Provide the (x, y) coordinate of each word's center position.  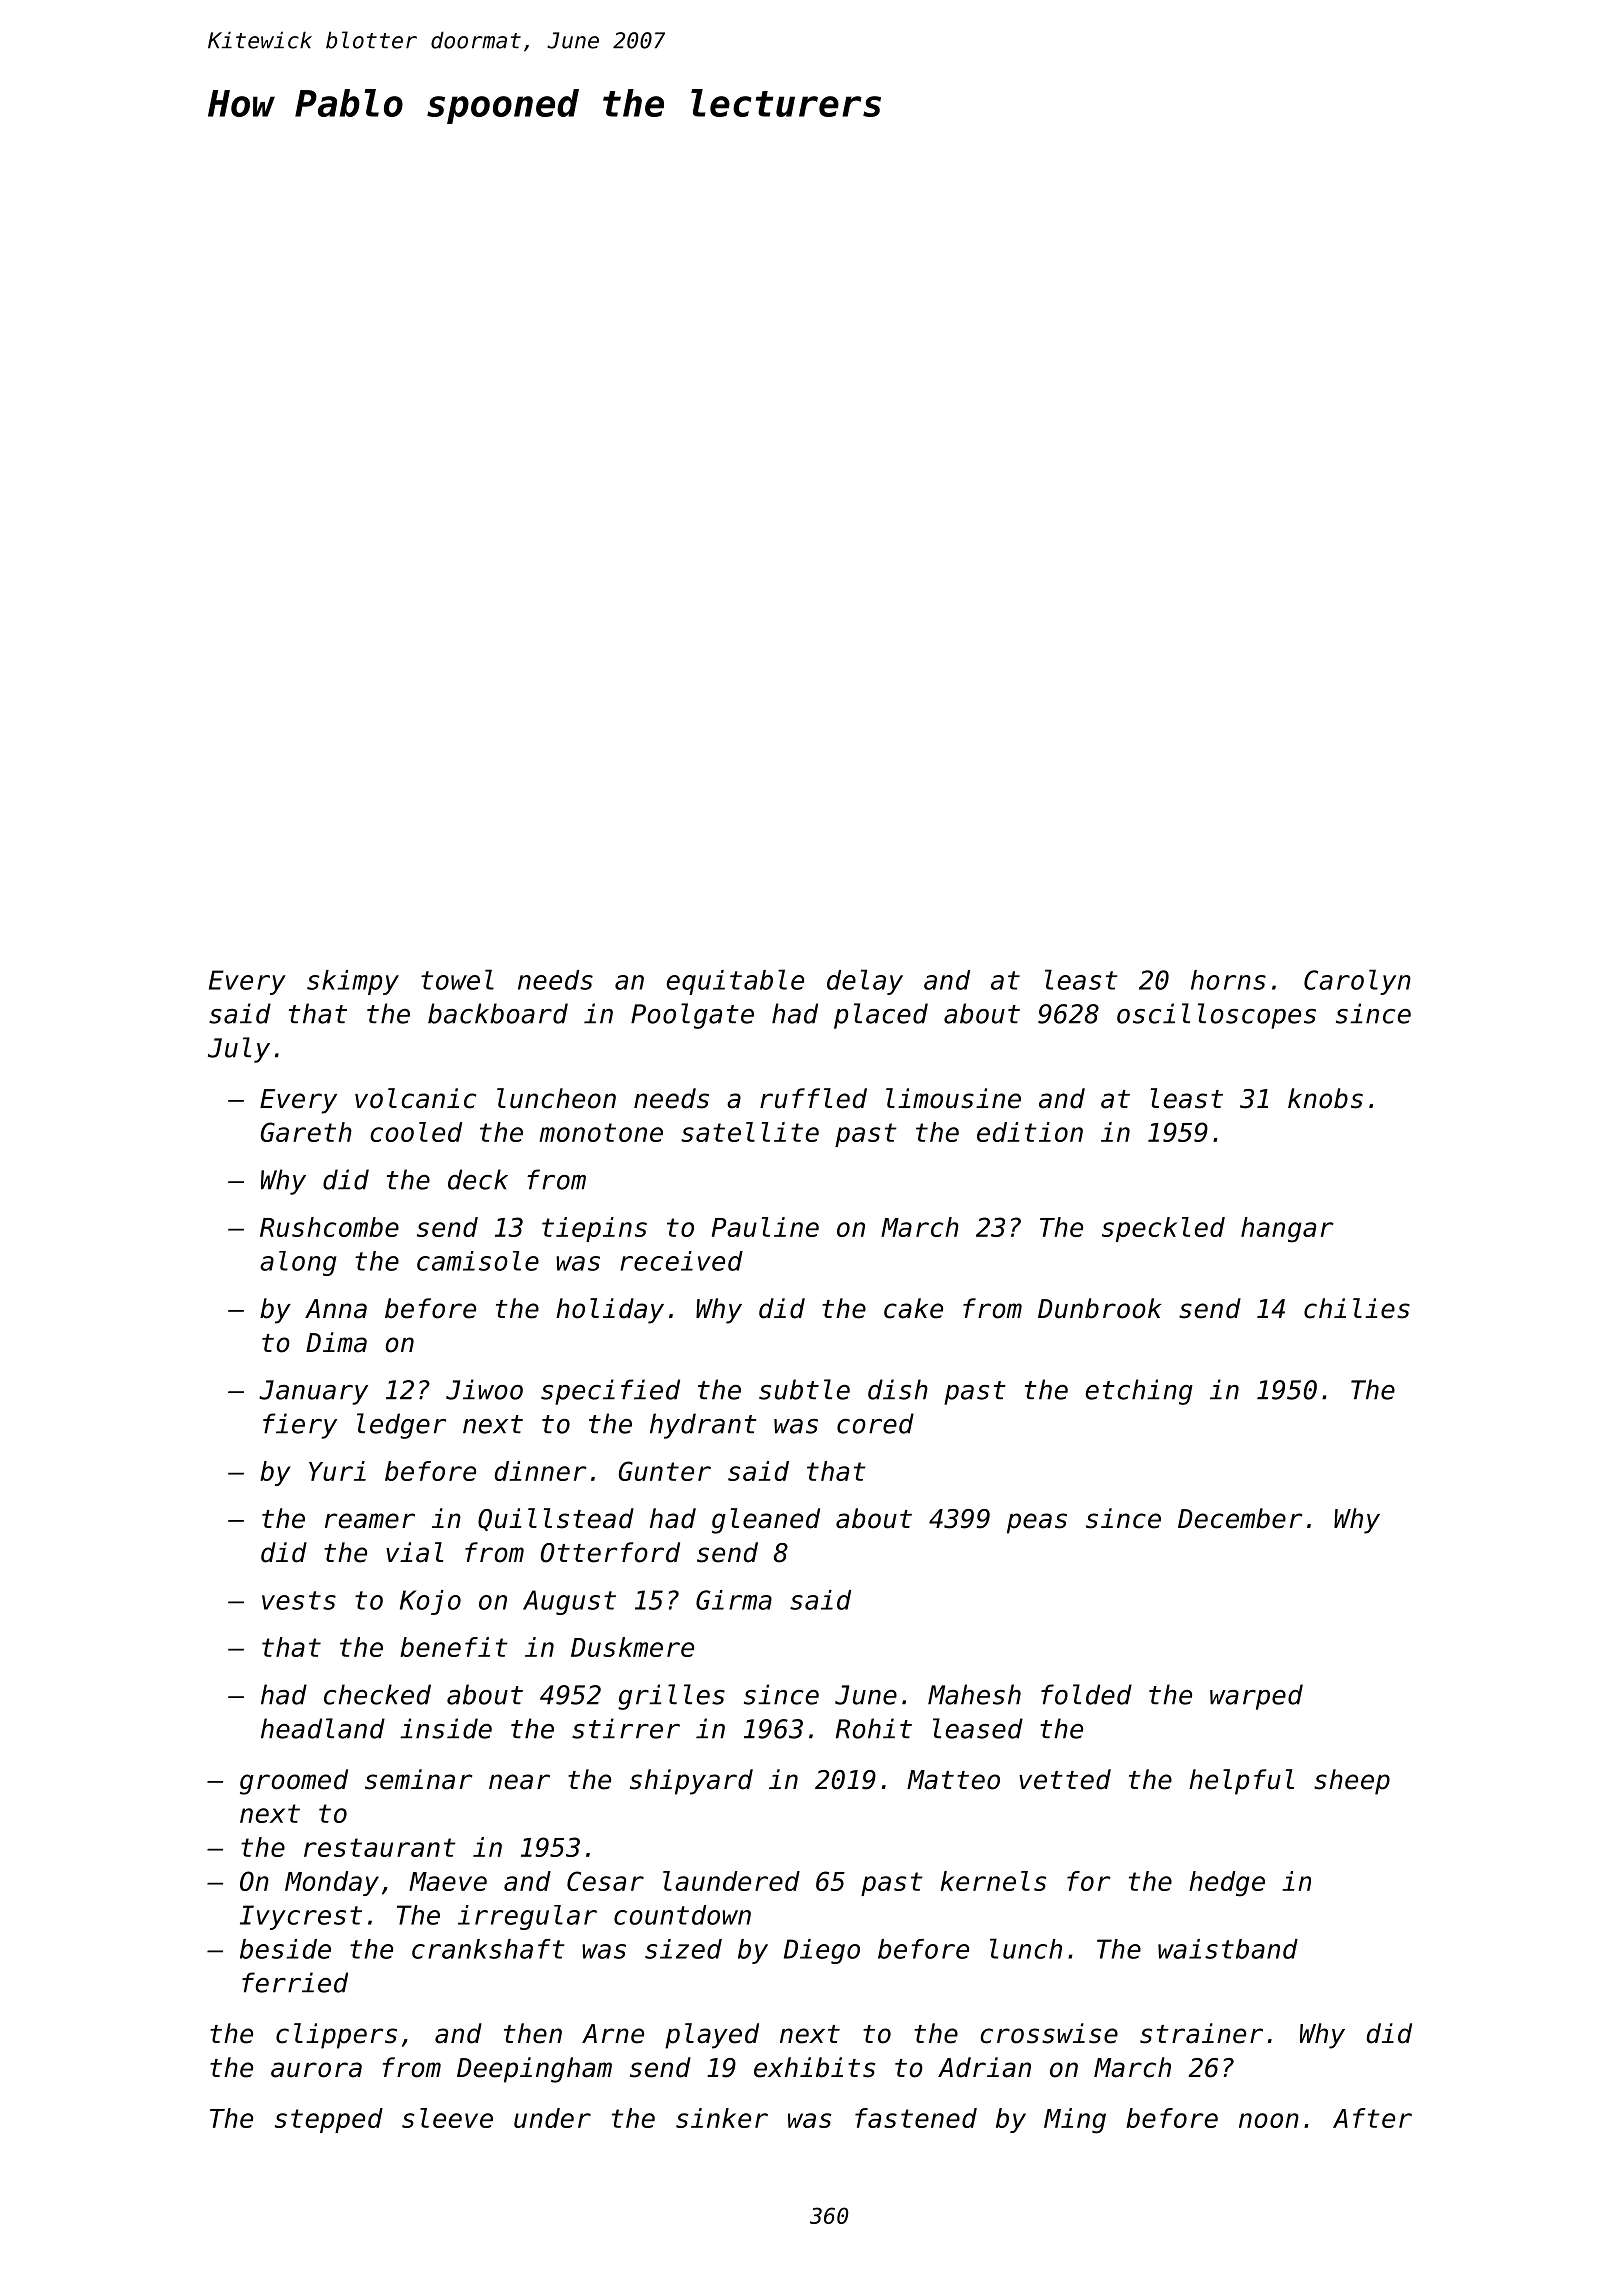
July (239, 1050)
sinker (722, 2118)
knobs (1325, 1098)
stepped (329, 2120)
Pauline (765, 1227)
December (1240, 1518)
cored (875, 1423)
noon (1269, 2120)
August (569, 1602)
